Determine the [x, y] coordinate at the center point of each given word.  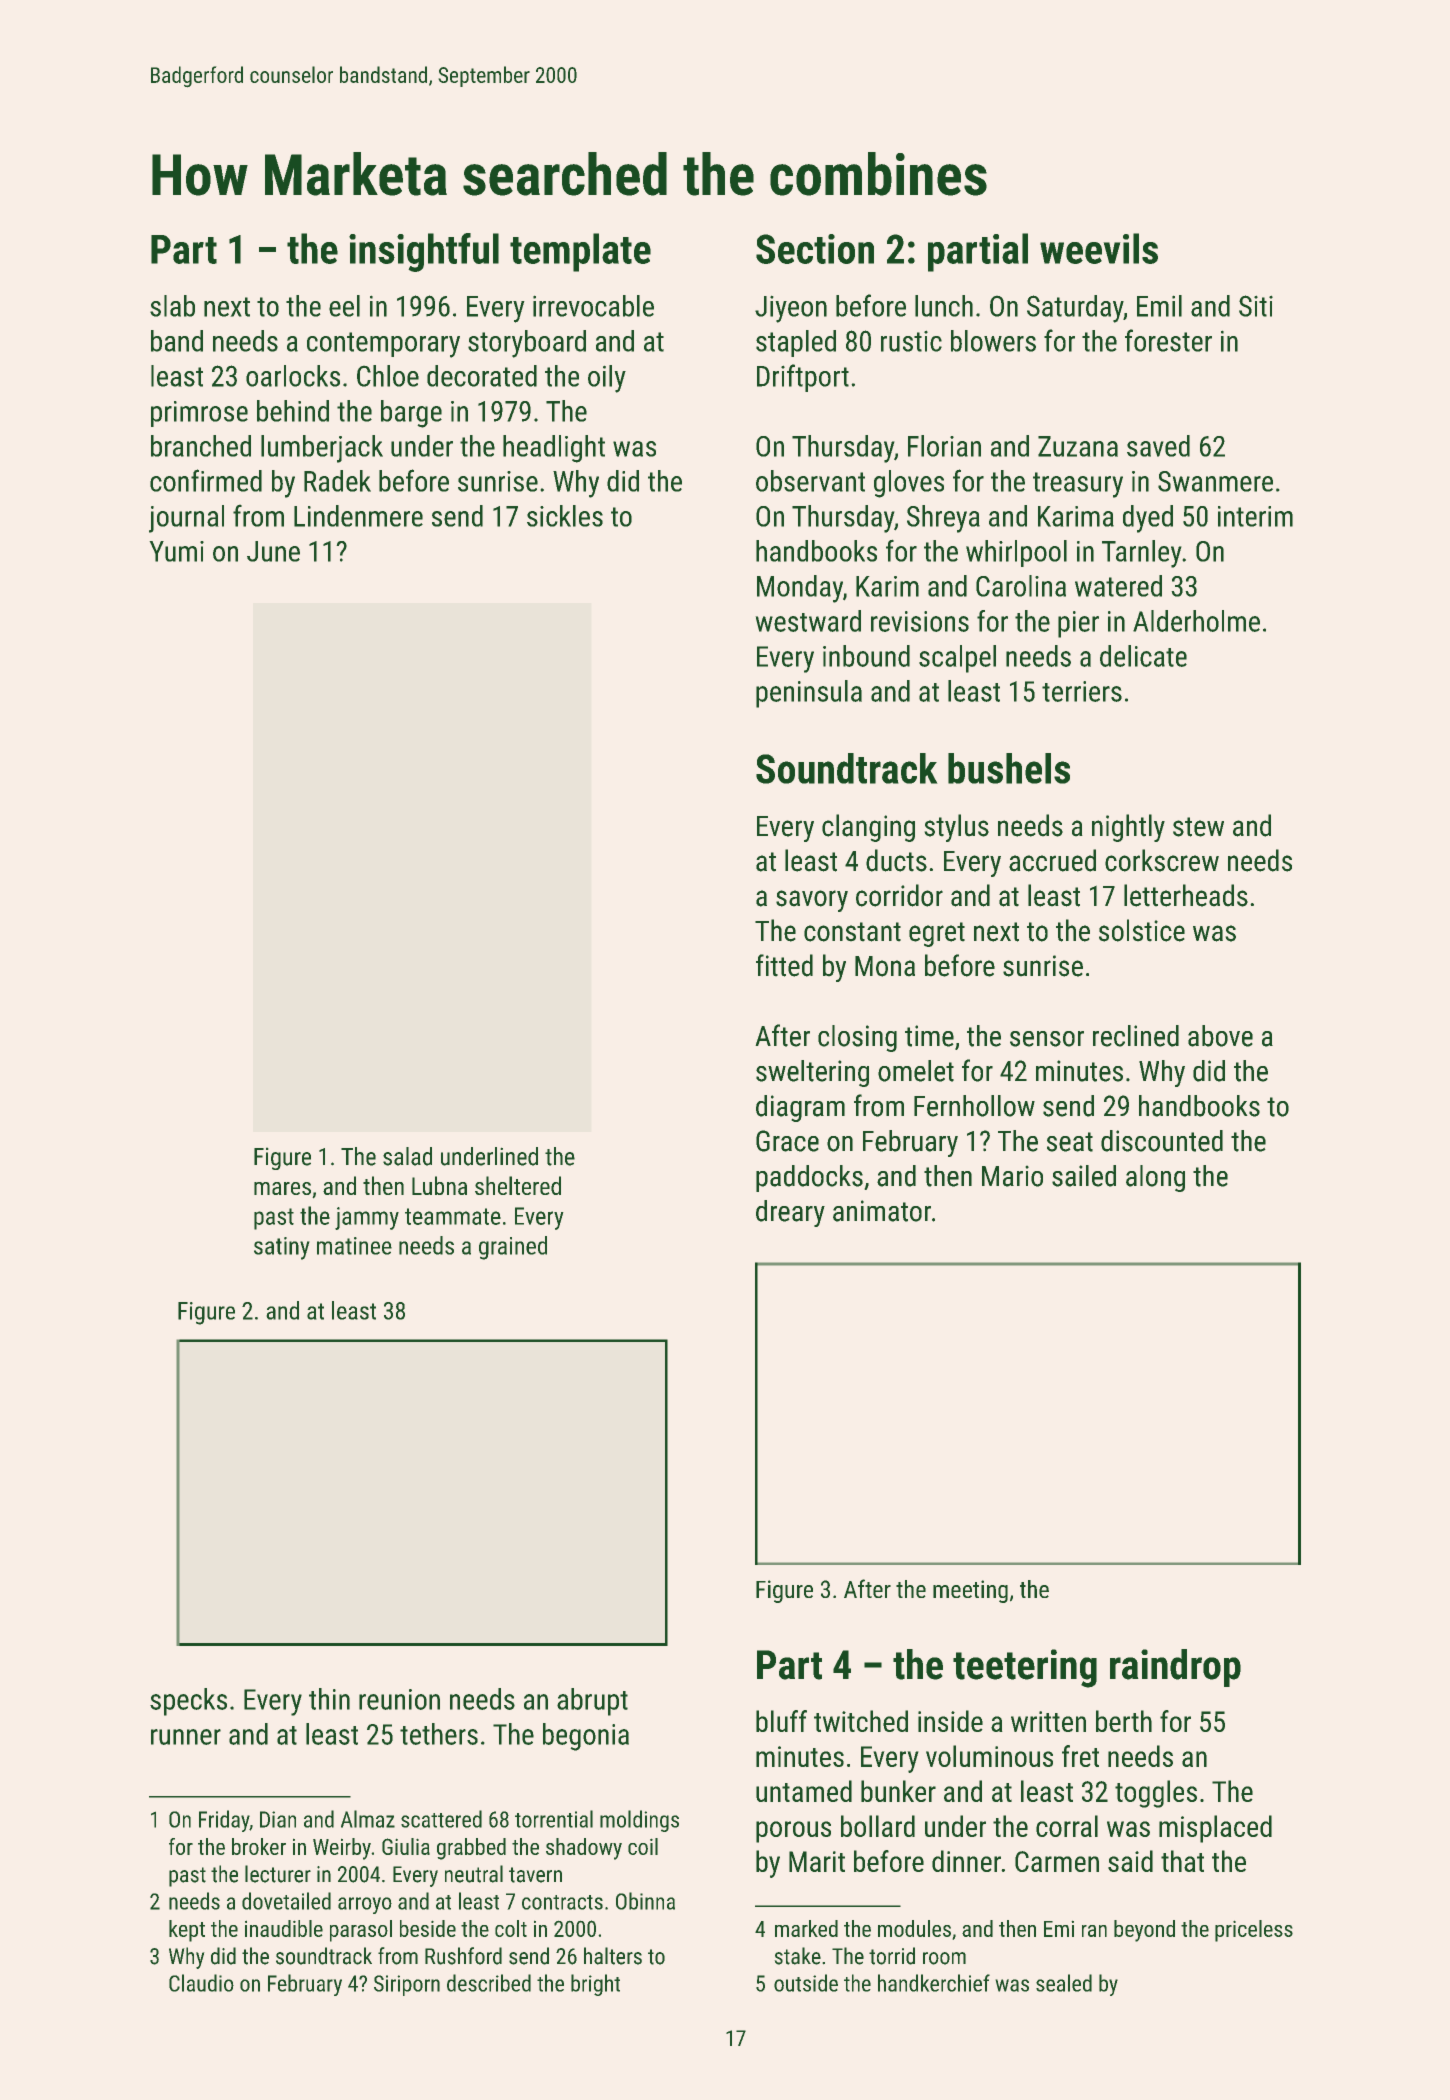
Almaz [368, 1819]
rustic [911, 341]
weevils [1099, 248]
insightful [424, 252]
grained [513, 1248]
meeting [970, 1591]
